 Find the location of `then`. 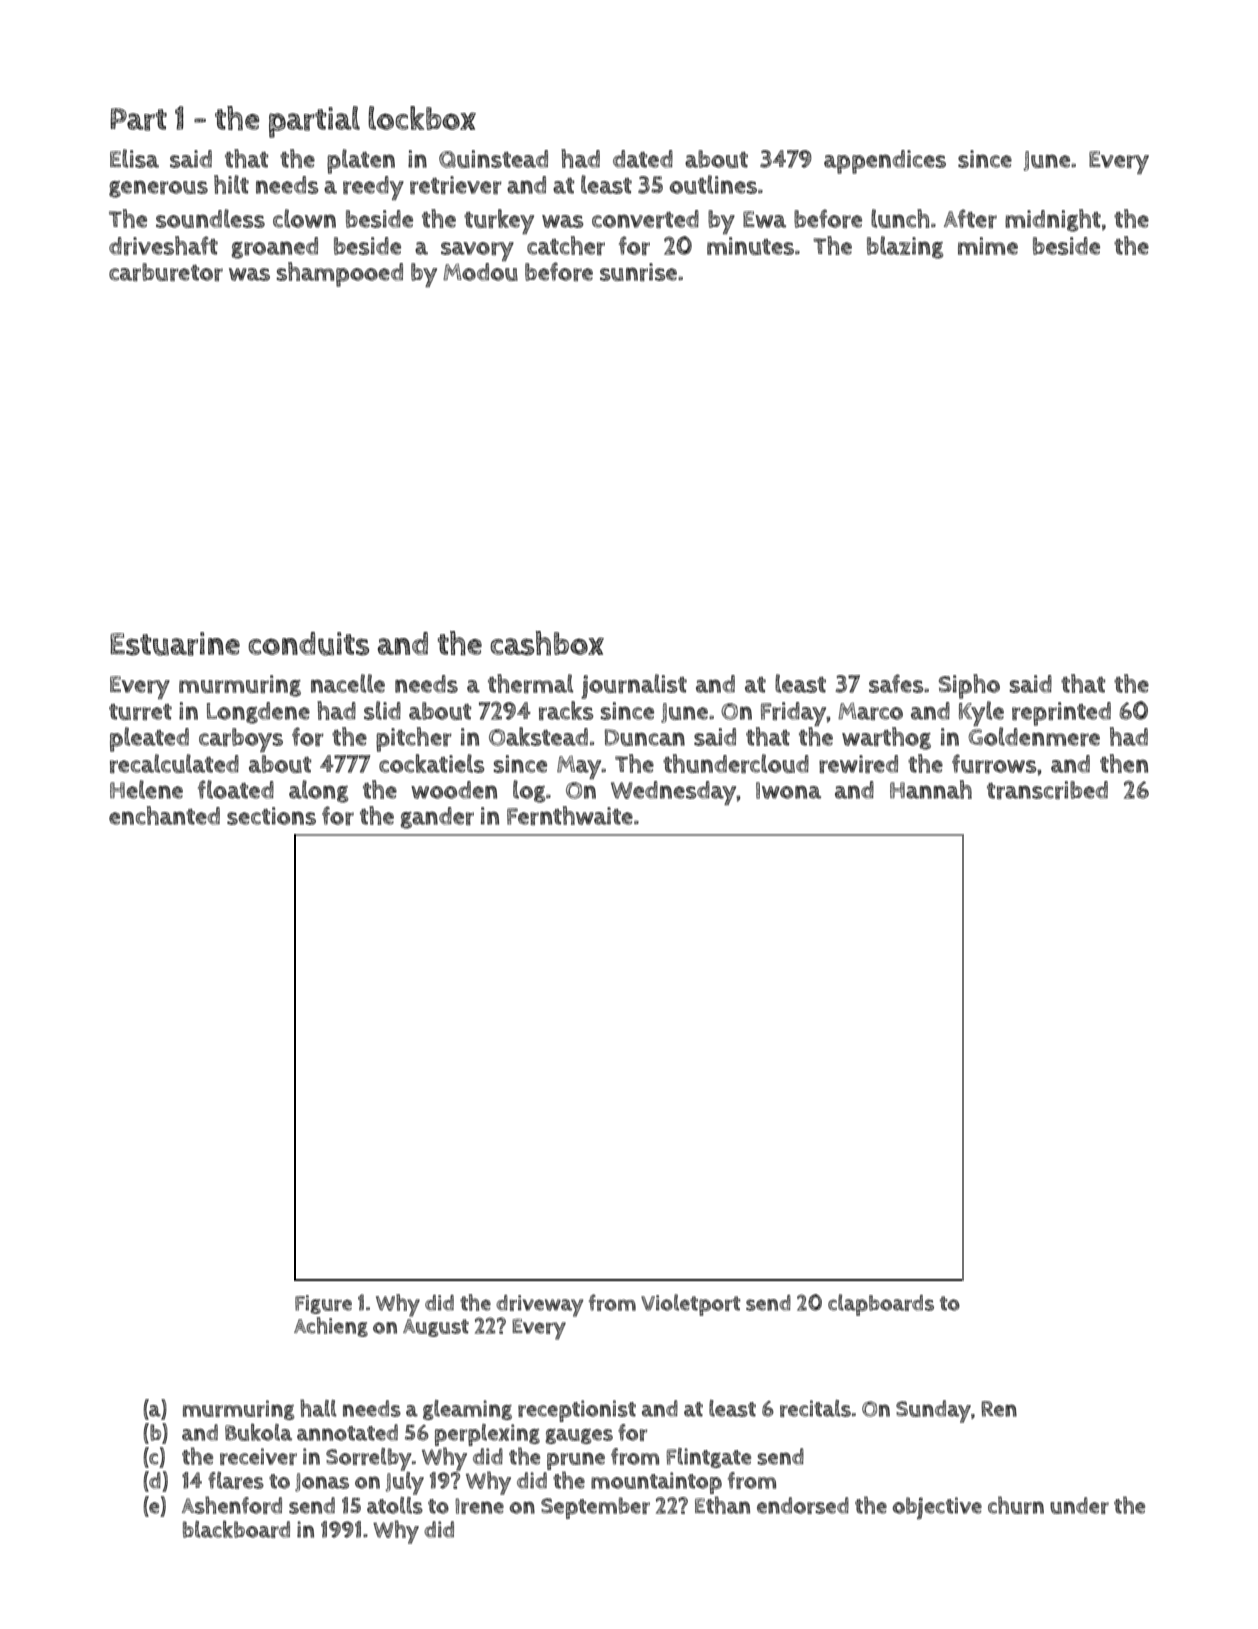

then is located at coordinates (1124, 763).
